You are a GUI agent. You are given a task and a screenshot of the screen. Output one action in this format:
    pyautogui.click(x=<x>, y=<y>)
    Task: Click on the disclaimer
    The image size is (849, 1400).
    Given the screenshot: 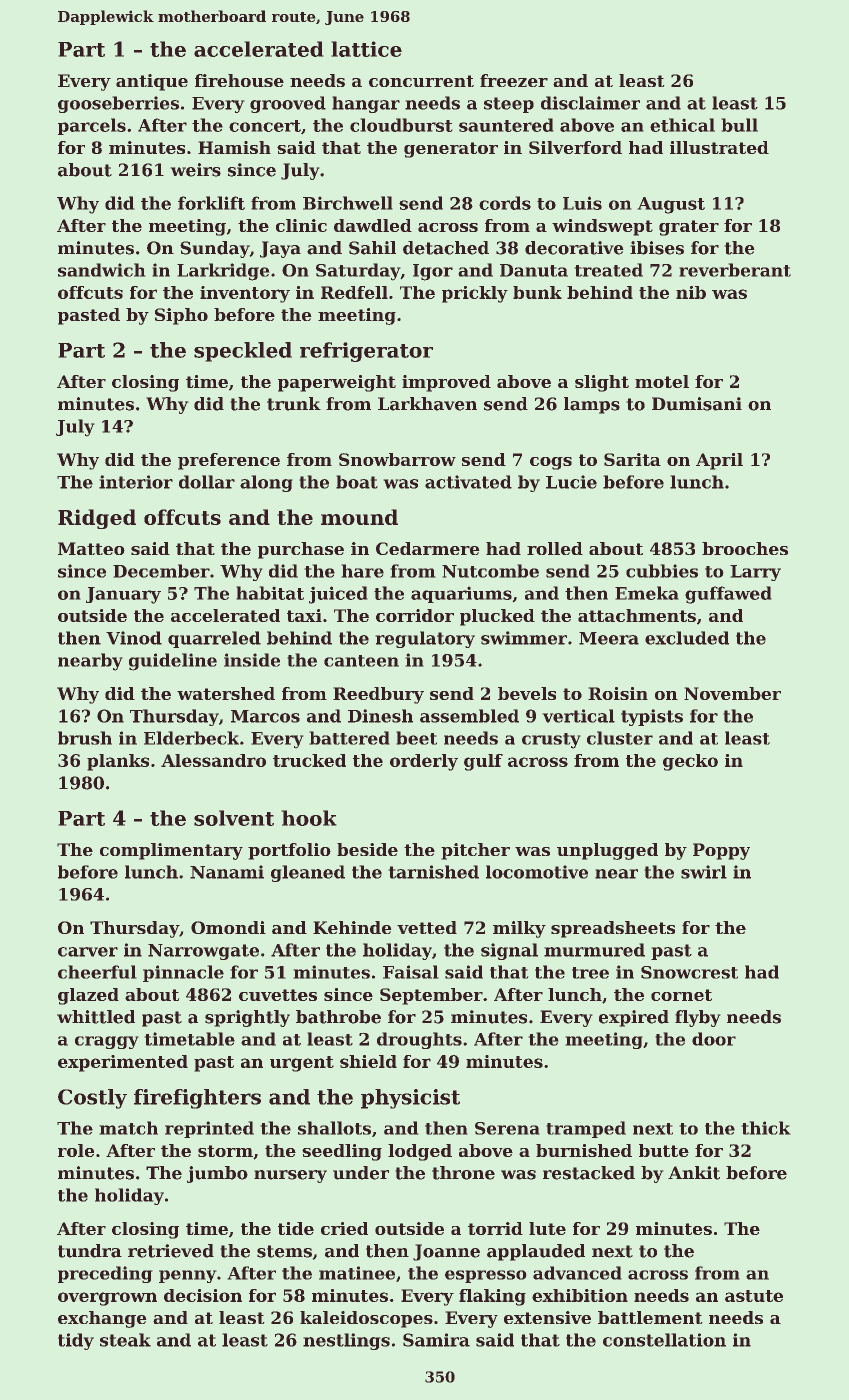 What is the action you would take?
    pyautogui.click(x=590, y=103)
